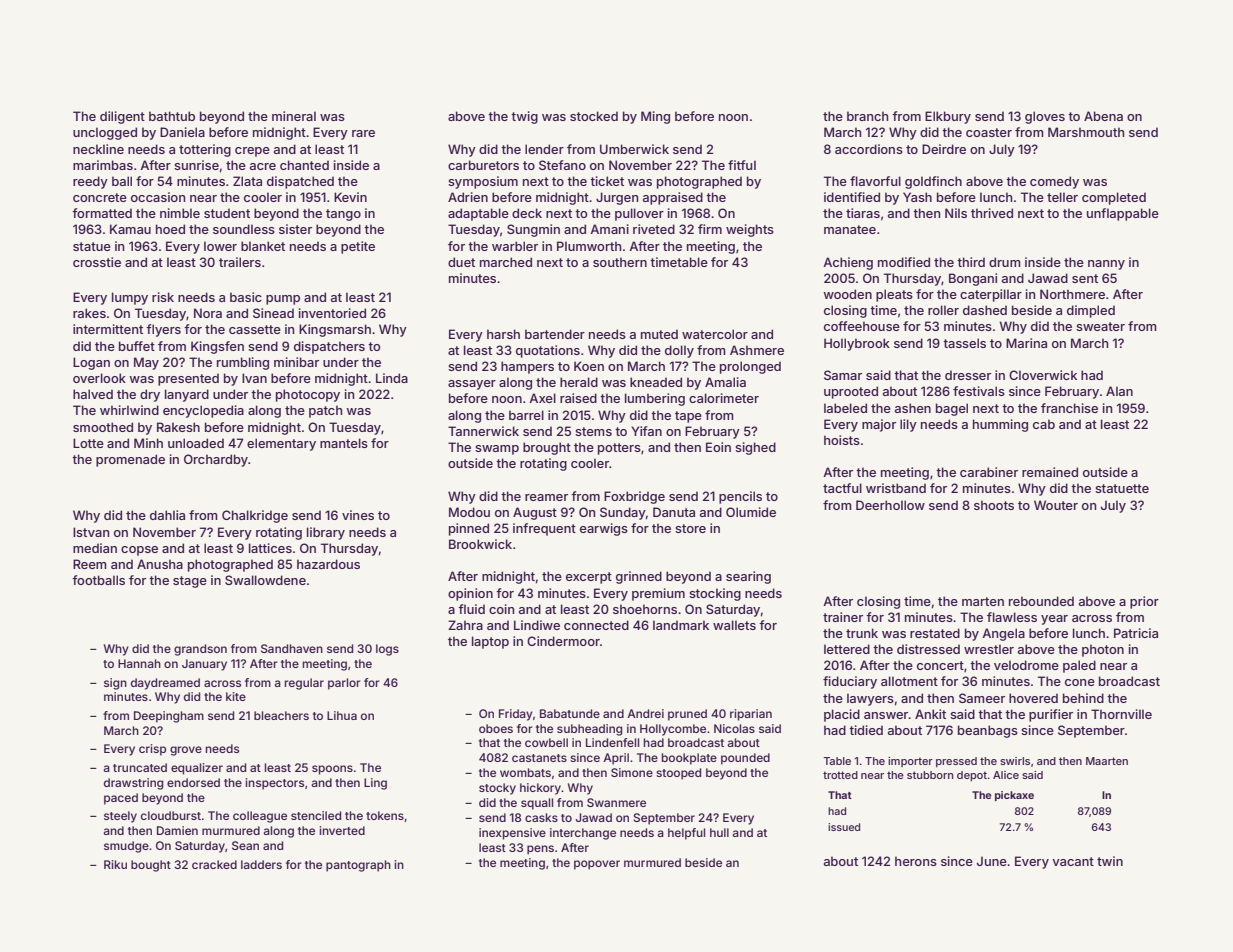  Describe the element at coordinates (1106, 265) in the screenshot. I see `nanny` at that location.
